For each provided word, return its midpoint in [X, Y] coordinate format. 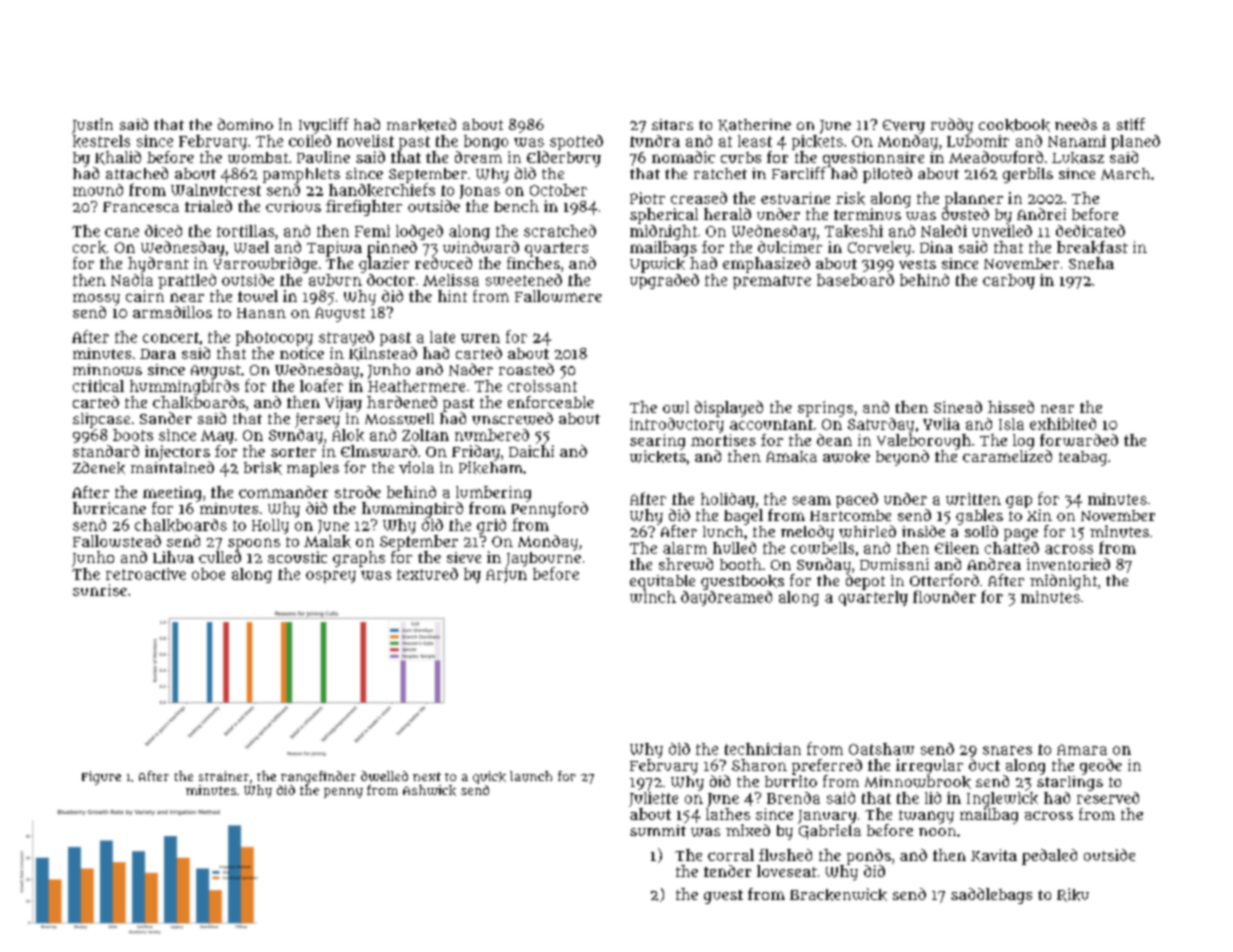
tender [727, 871]
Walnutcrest [216, 190]
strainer [224, 776]
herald [727, 214]
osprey [331, 577]
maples [313, 469]
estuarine [795, 198]
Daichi [531, 451]
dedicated [1090, 231]
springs [825, 409]
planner [974, 200]
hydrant [158, 265]
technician [763, 749]
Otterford [944, 580]
